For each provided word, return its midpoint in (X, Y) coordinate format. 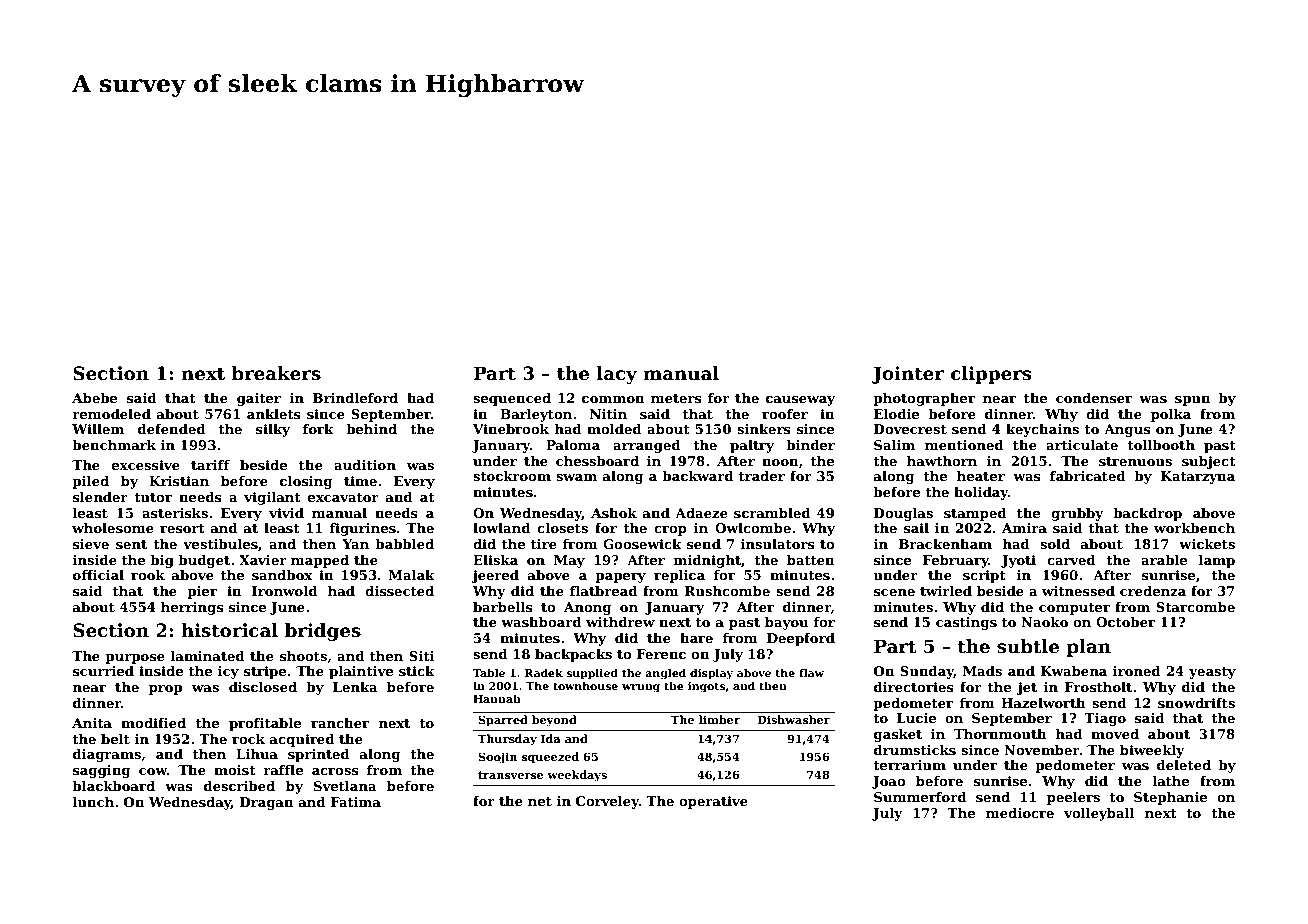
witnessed (1078, 591)
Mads (982, 671)
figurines (362, 529)
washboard (541, 622)
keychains (1042, 430)
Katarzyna (1198, 477)
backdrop (1147, 514)
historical (229, 630)
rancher (340, 723)
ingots (706, 687)
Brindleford (355, 398)
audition (365, 465)
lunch (93, 802)
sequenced (512, 399)
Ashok (614, 513)
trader (762, 476)
